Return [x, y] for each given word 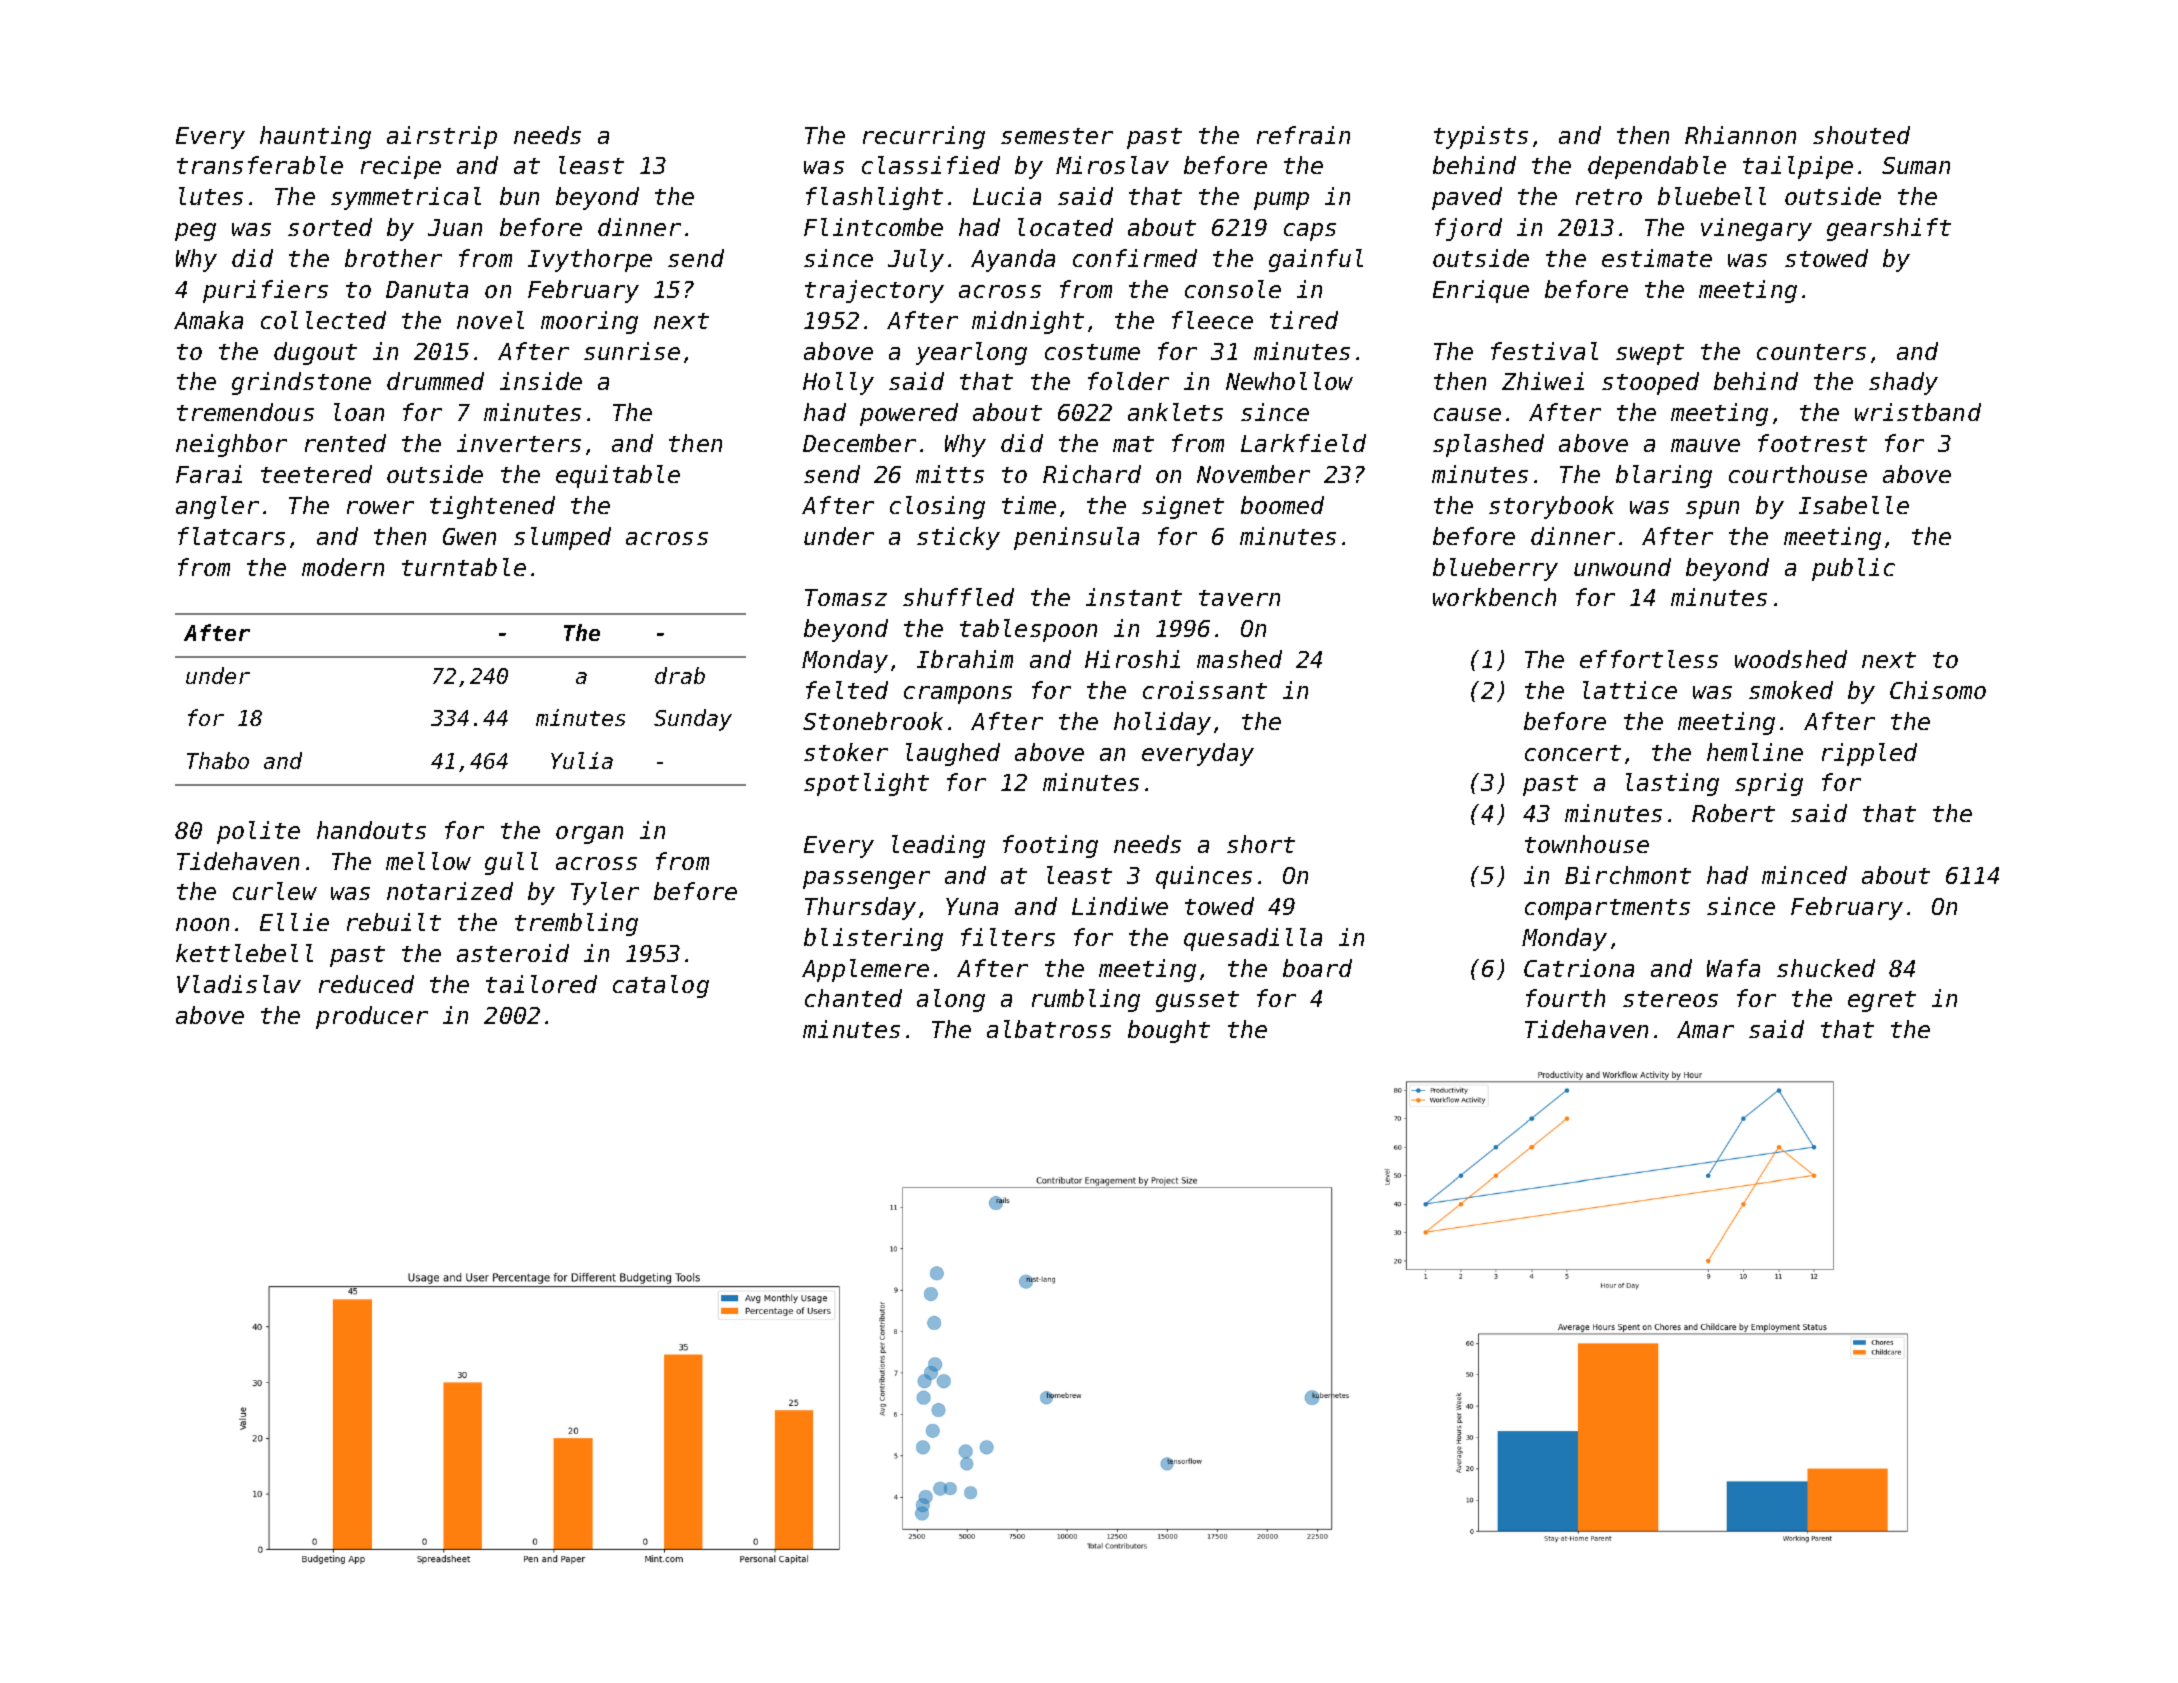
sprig [1769, 784]
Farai [209, 474]
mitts [950, 474]
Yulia [582, 760]
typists [1481, 137]
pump [1281, 201]
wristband [1918, 412]
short [1261, 844]
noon [202, 924]
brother [393, 258]
